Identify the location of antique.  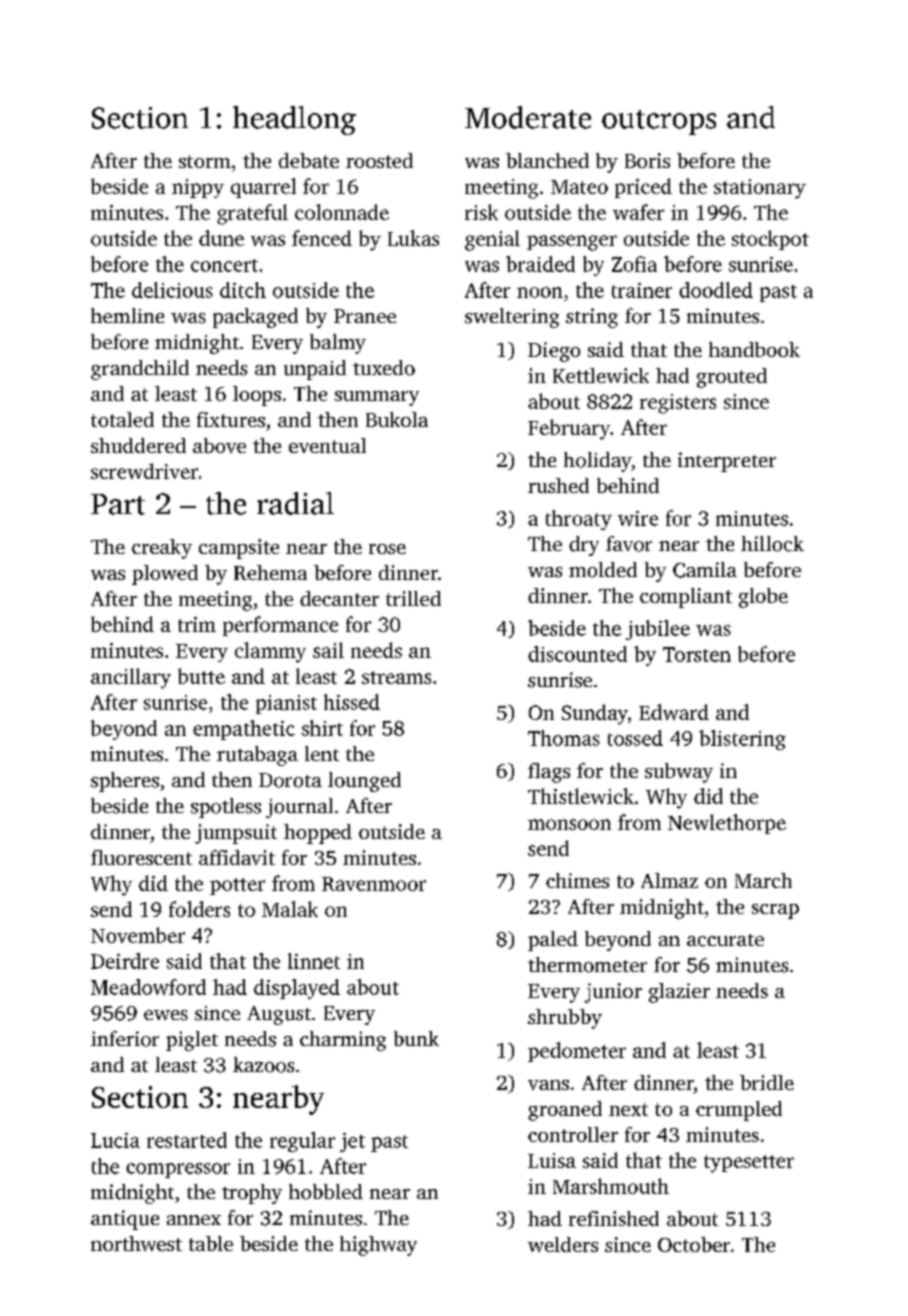
(125, 1220).
